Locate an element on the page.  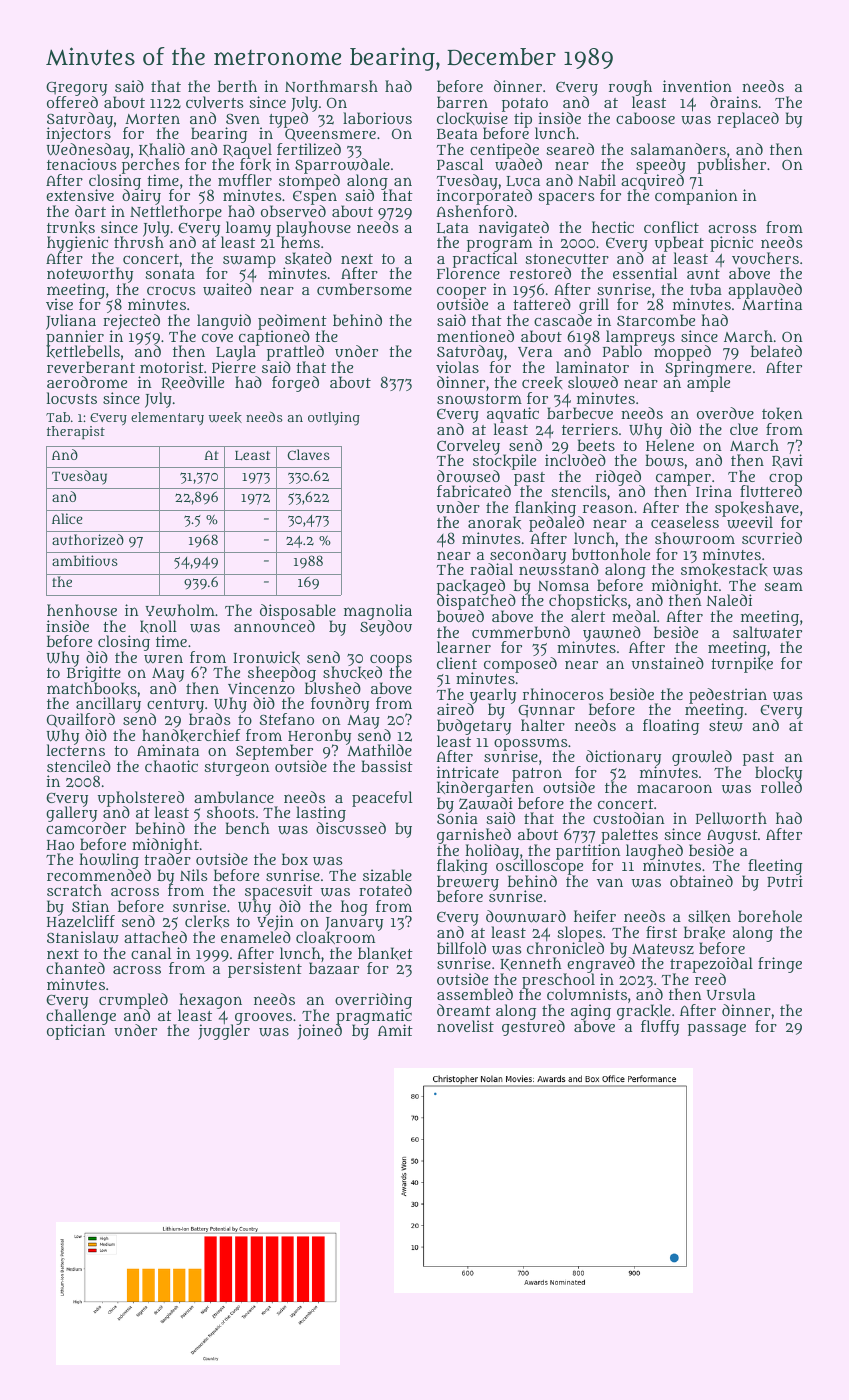
Mateusz is located at coordinates (663, 949).
